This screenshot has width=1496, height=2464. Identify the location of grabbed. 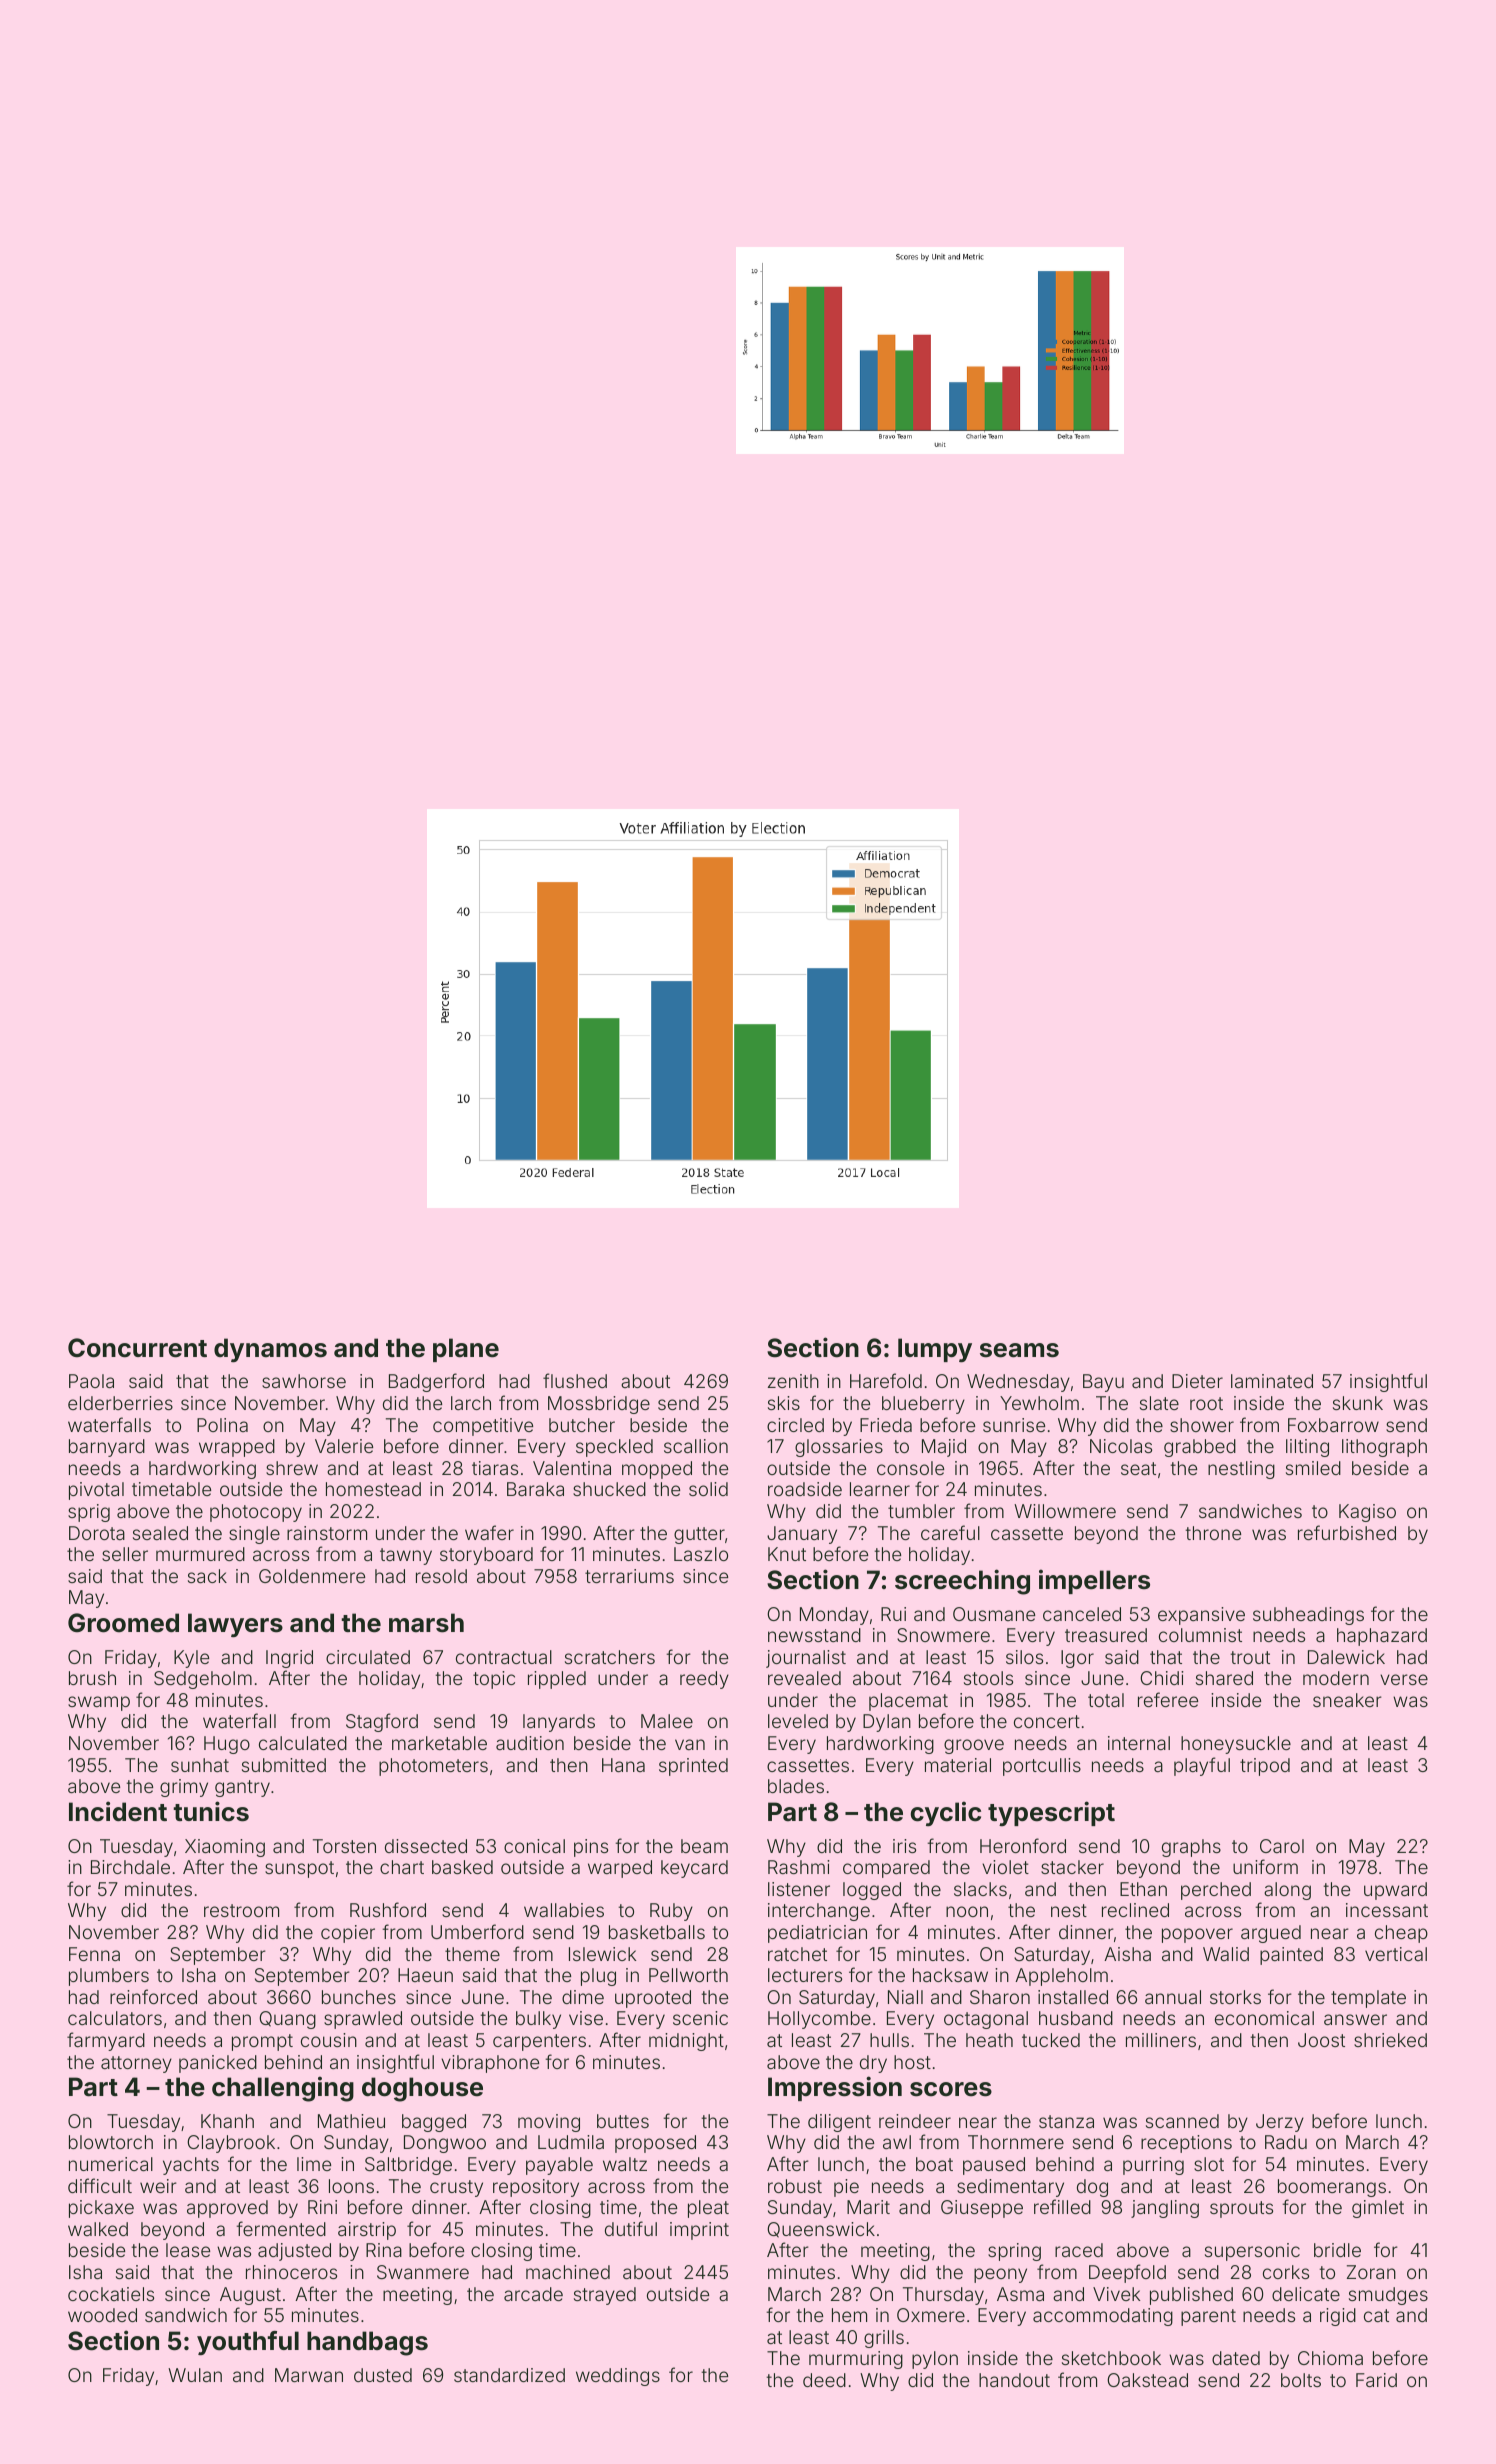
(1200, 1448).
